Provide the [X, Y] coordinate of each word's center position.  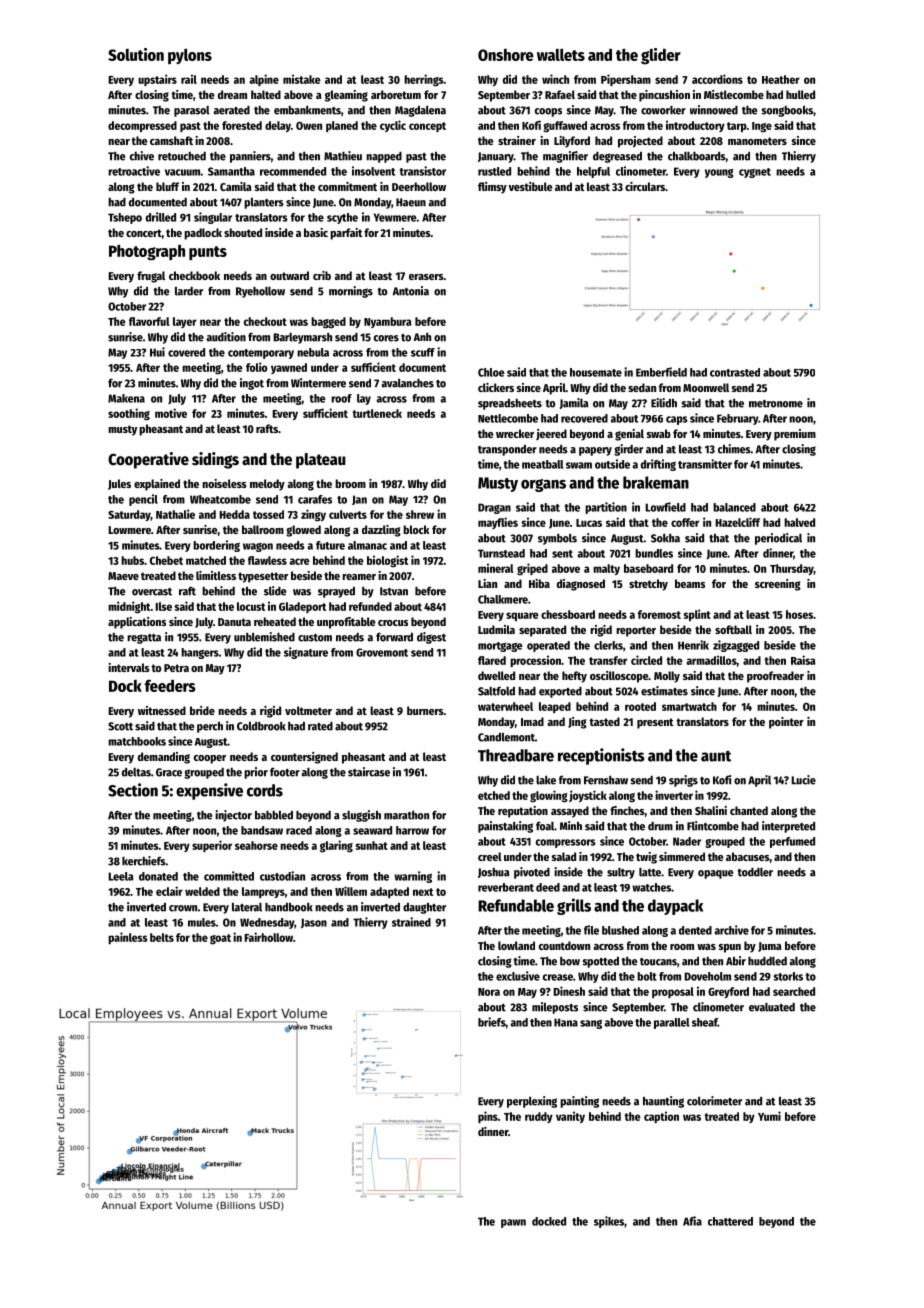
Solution [136, 54]
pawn [513, 1223]
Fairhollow [268, 937]
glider [661, 56]
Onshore [506, 55]
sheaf [705, 1022]
